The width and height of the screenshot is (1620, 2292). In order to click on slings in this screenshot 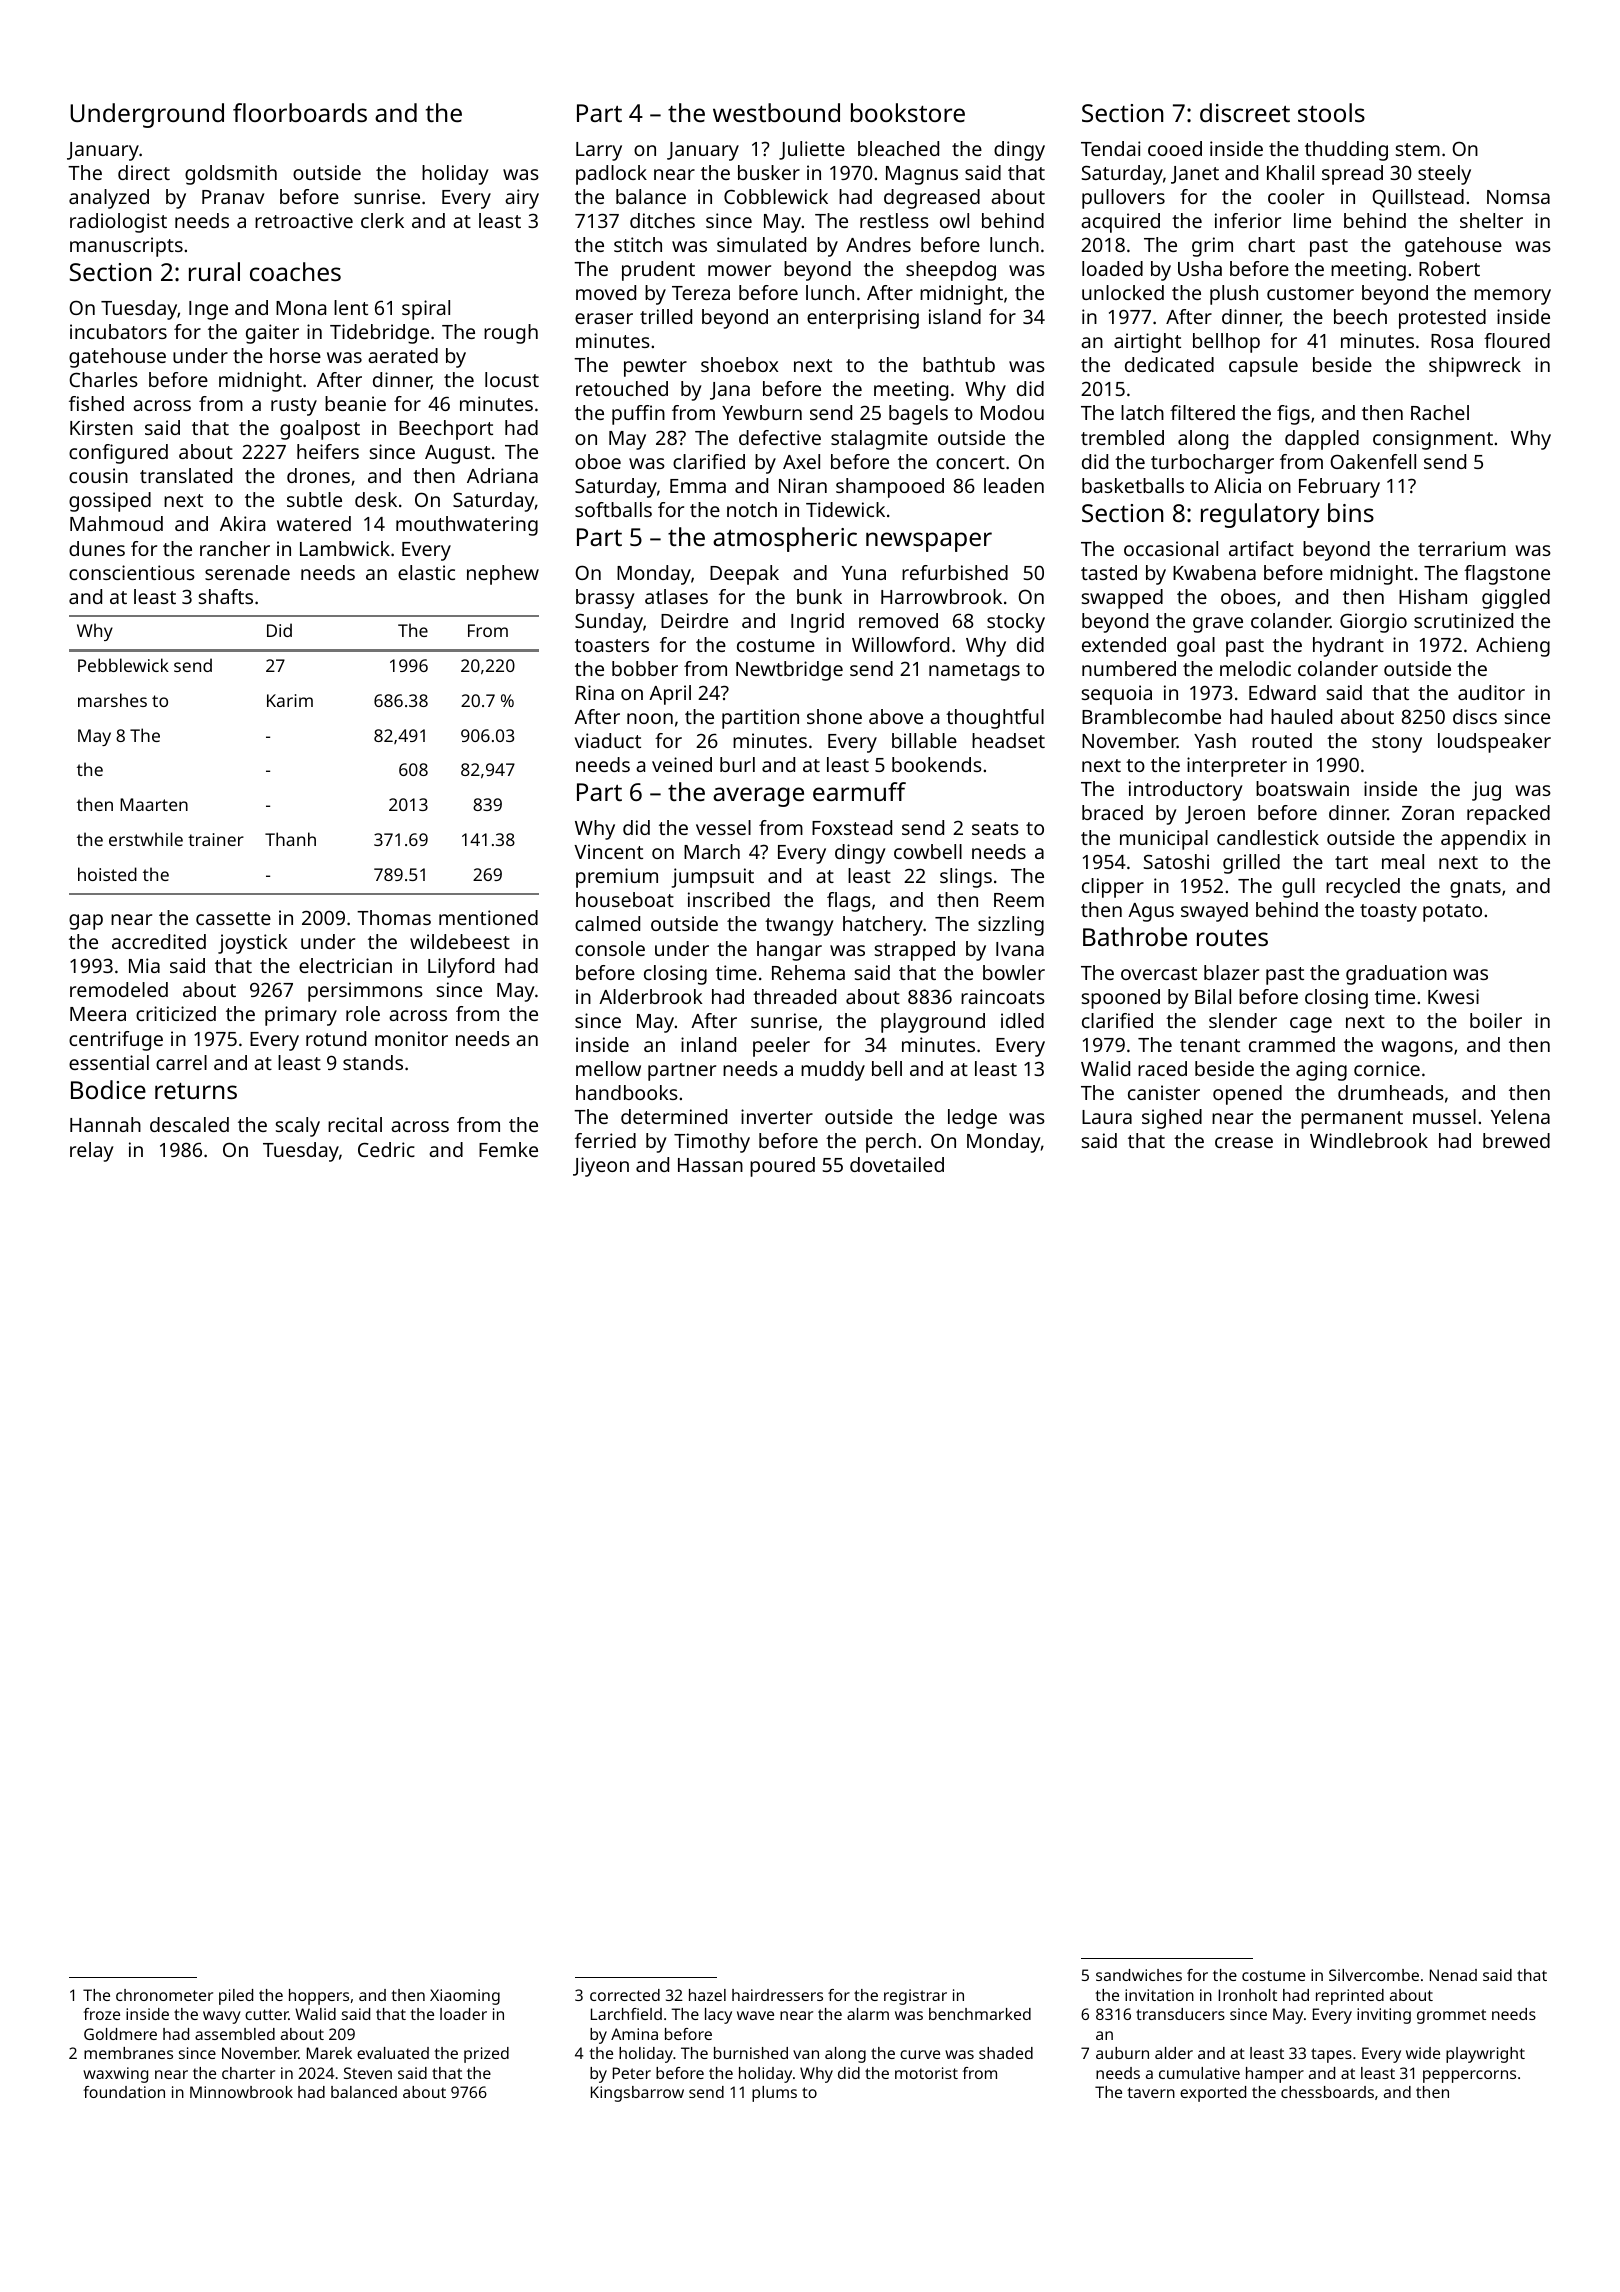, I will do `click(966, 878)`.
